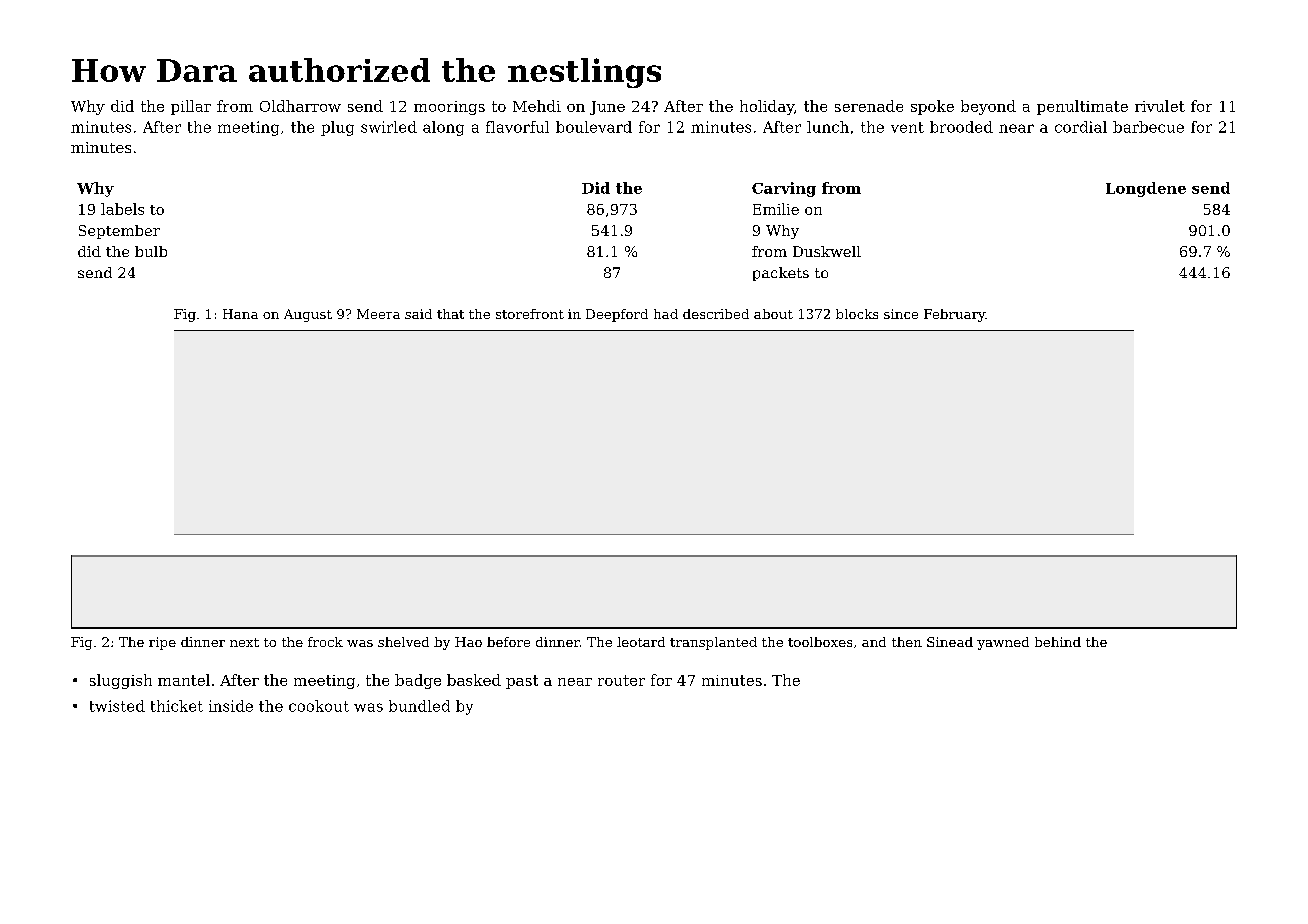 The width and height of the screenshot is (1308, 924). What do you see at coordinates (1160, 106) in the screenshot?
I see `rivulet` at bounding box center [1160, 106].
